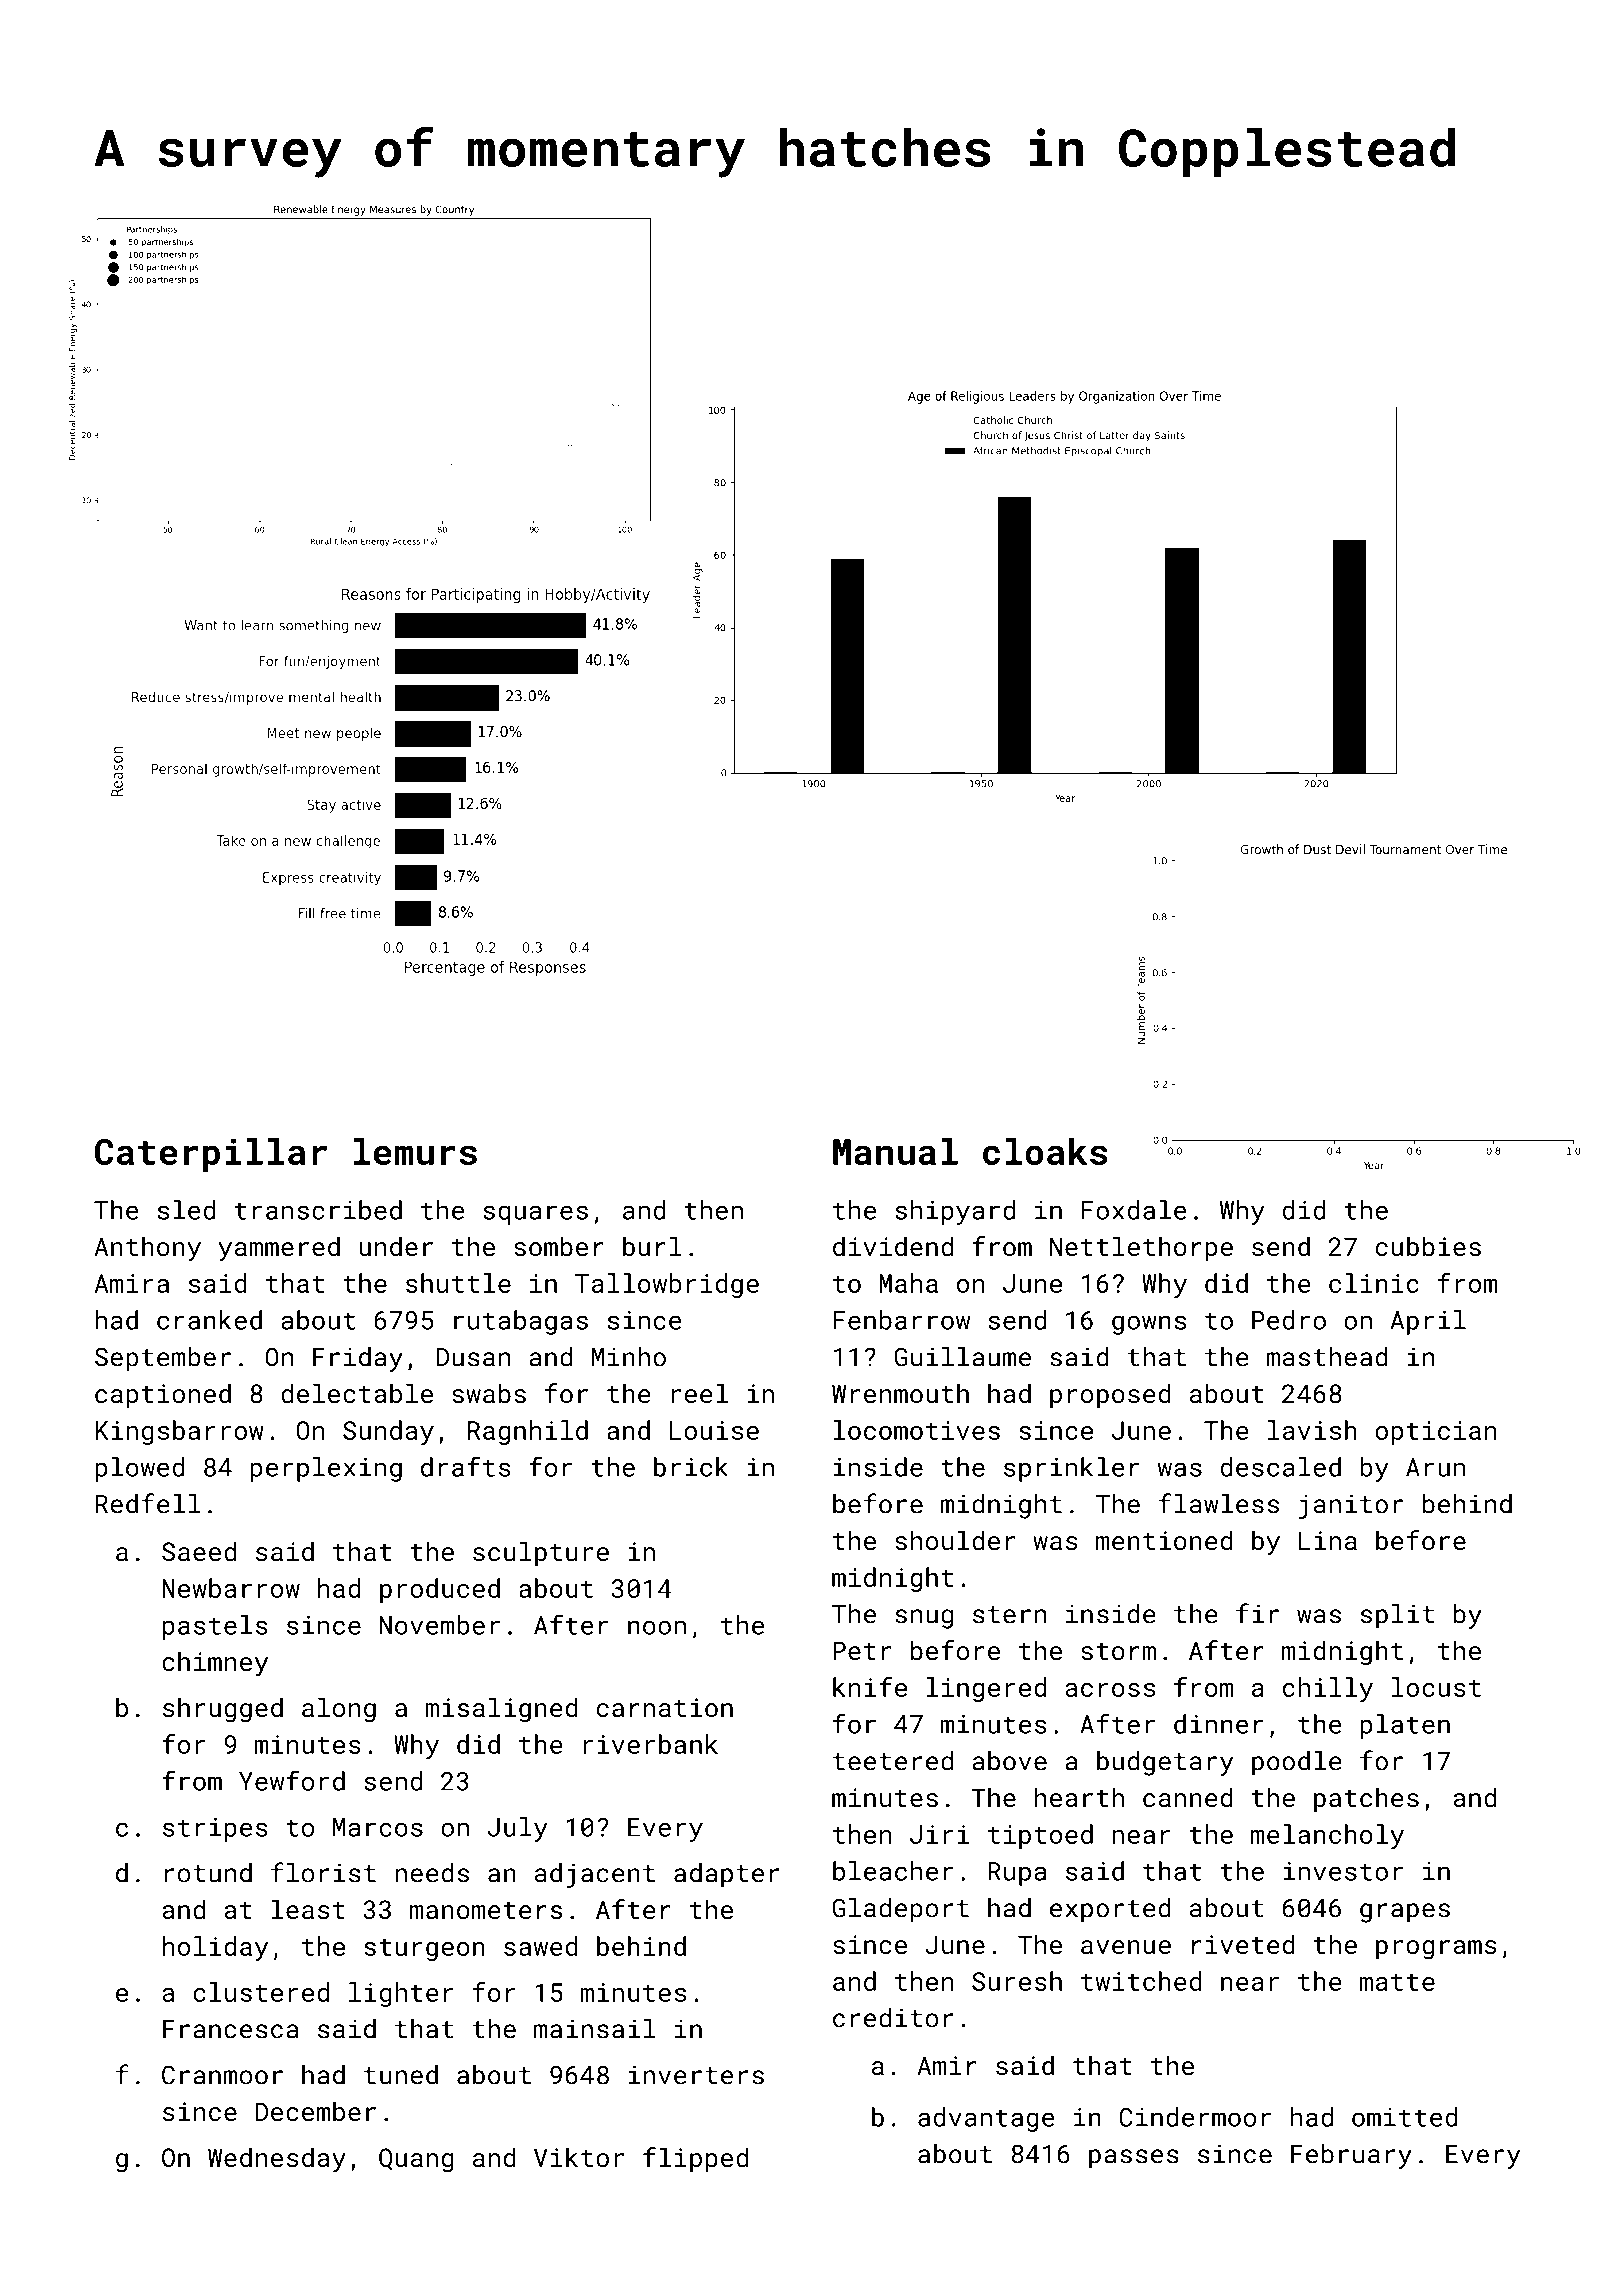 The image size is (1620, 2292). I want to click on flipped, so click(695, 2159).
